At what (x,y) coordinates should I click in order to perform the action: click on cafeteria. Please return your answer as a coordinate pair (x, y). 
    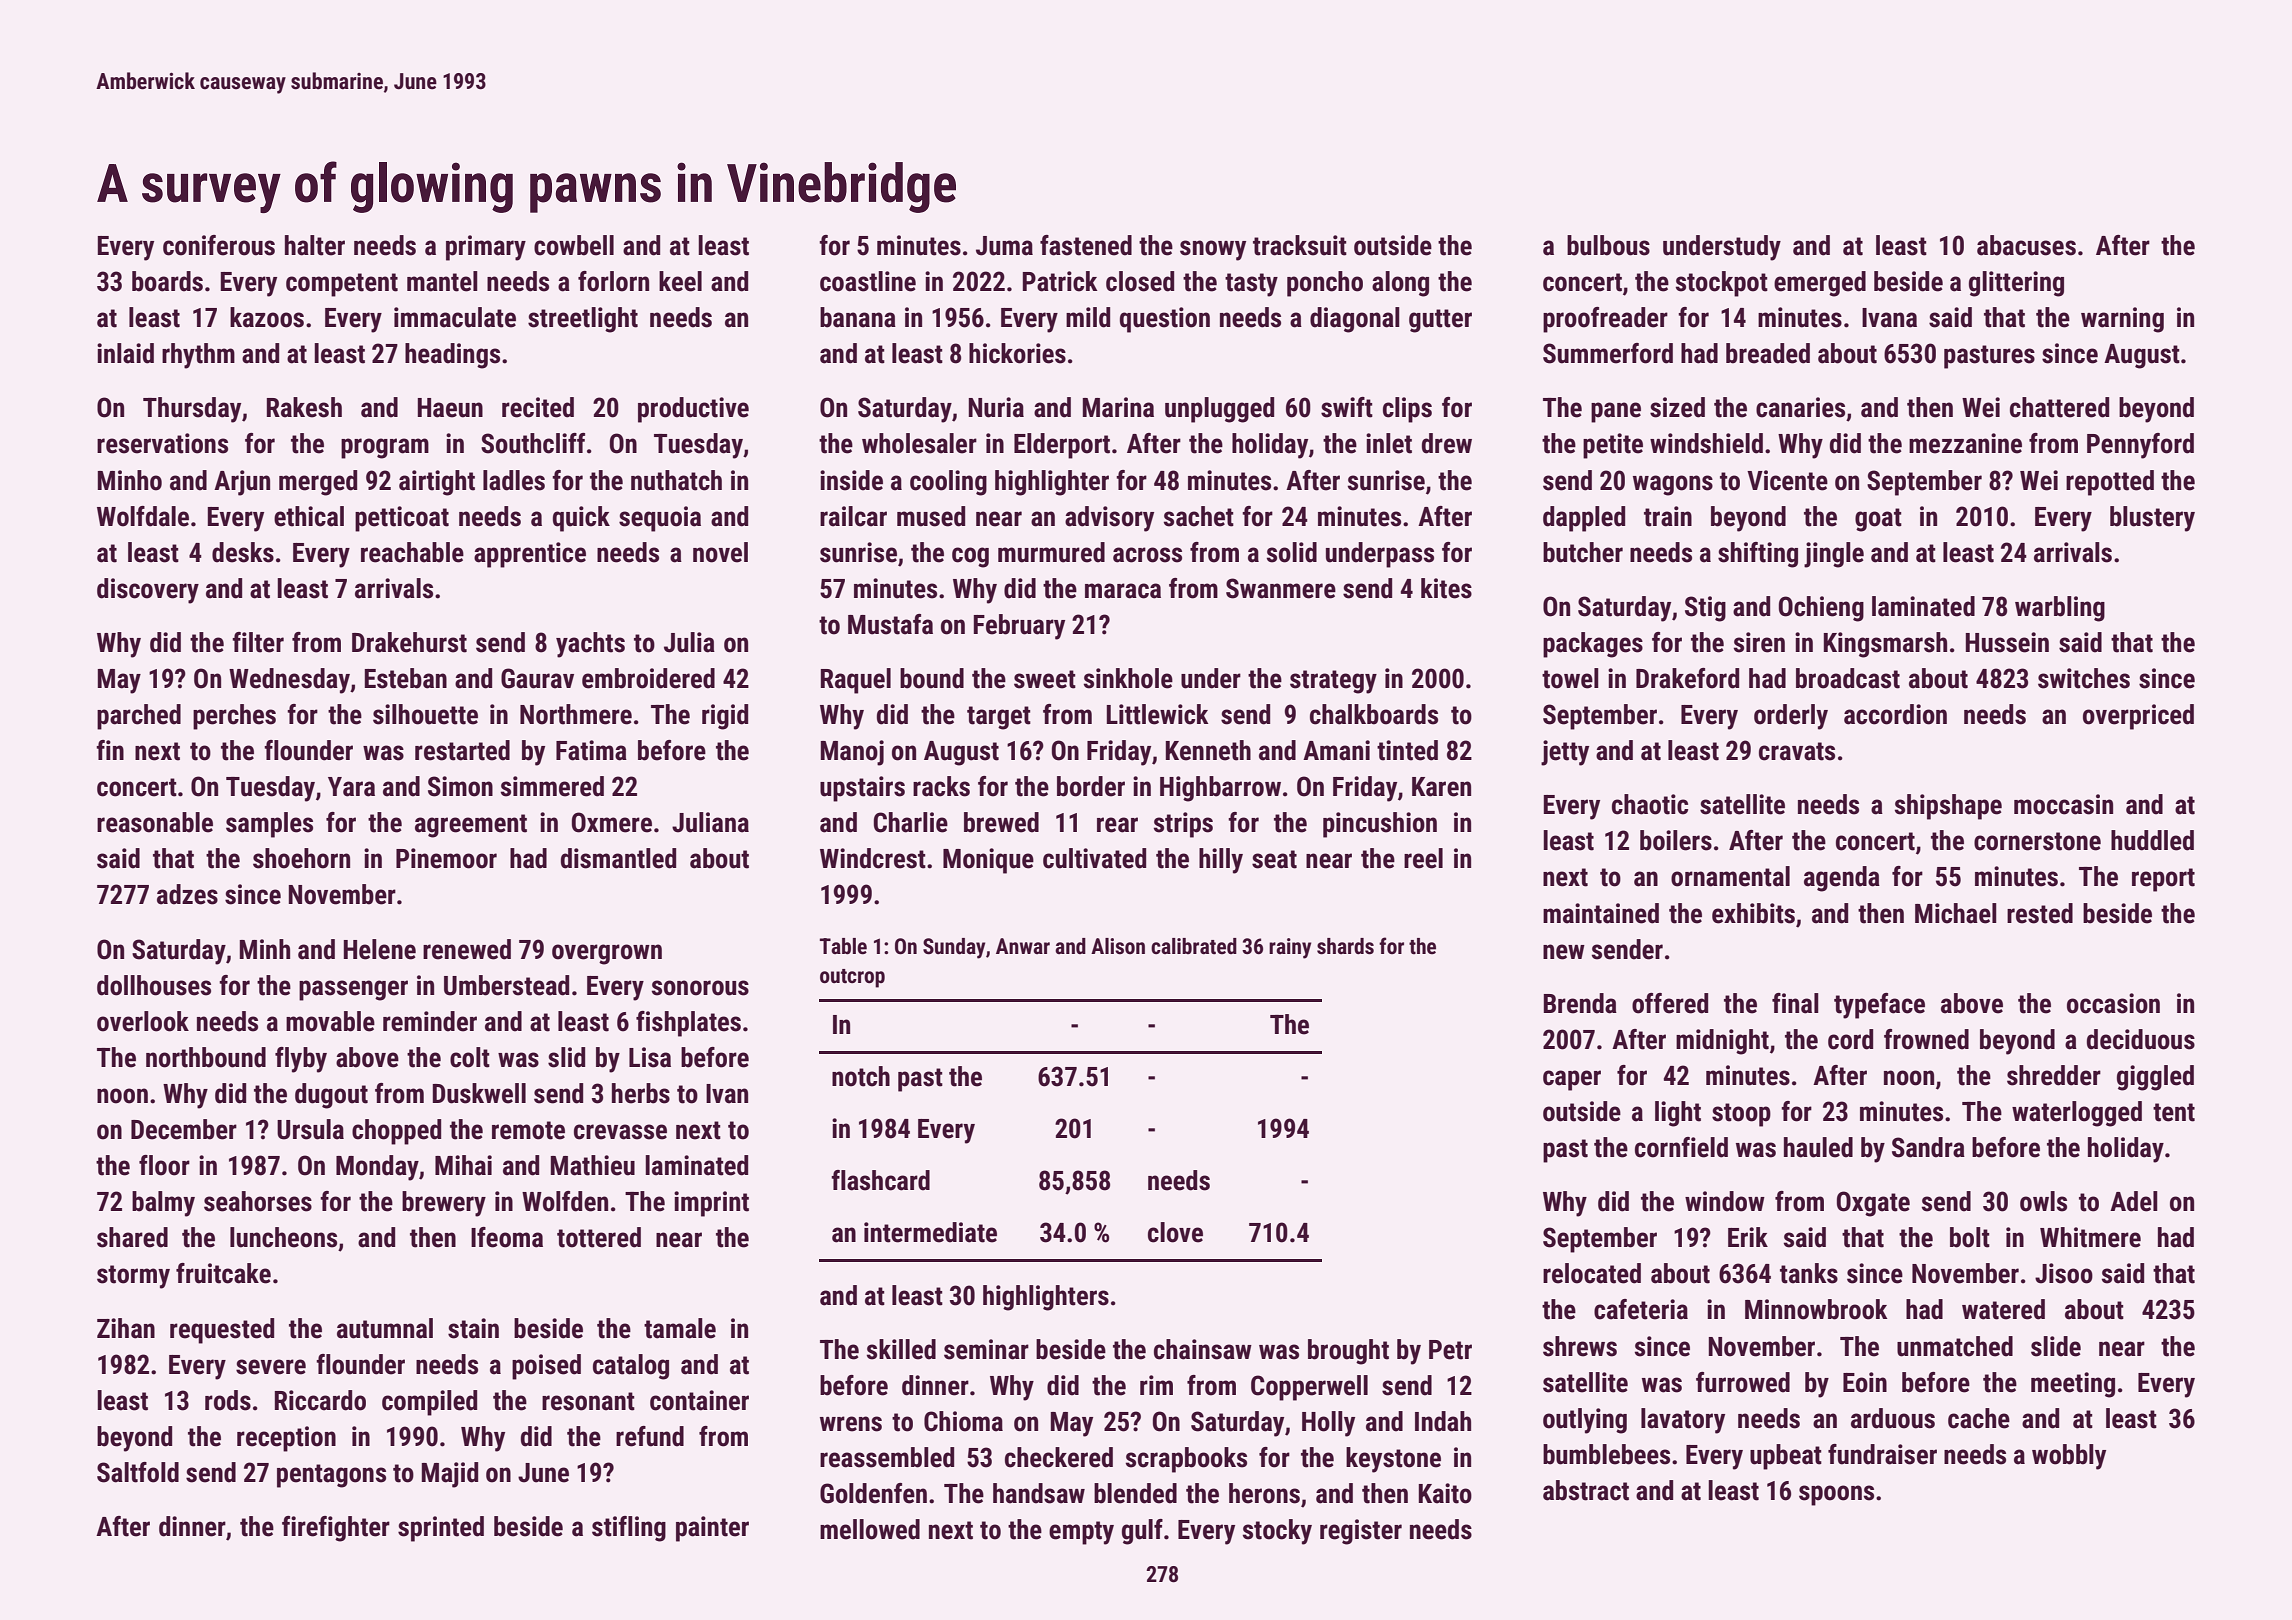
    Looking at the image, I should click on (1641, 1309).
